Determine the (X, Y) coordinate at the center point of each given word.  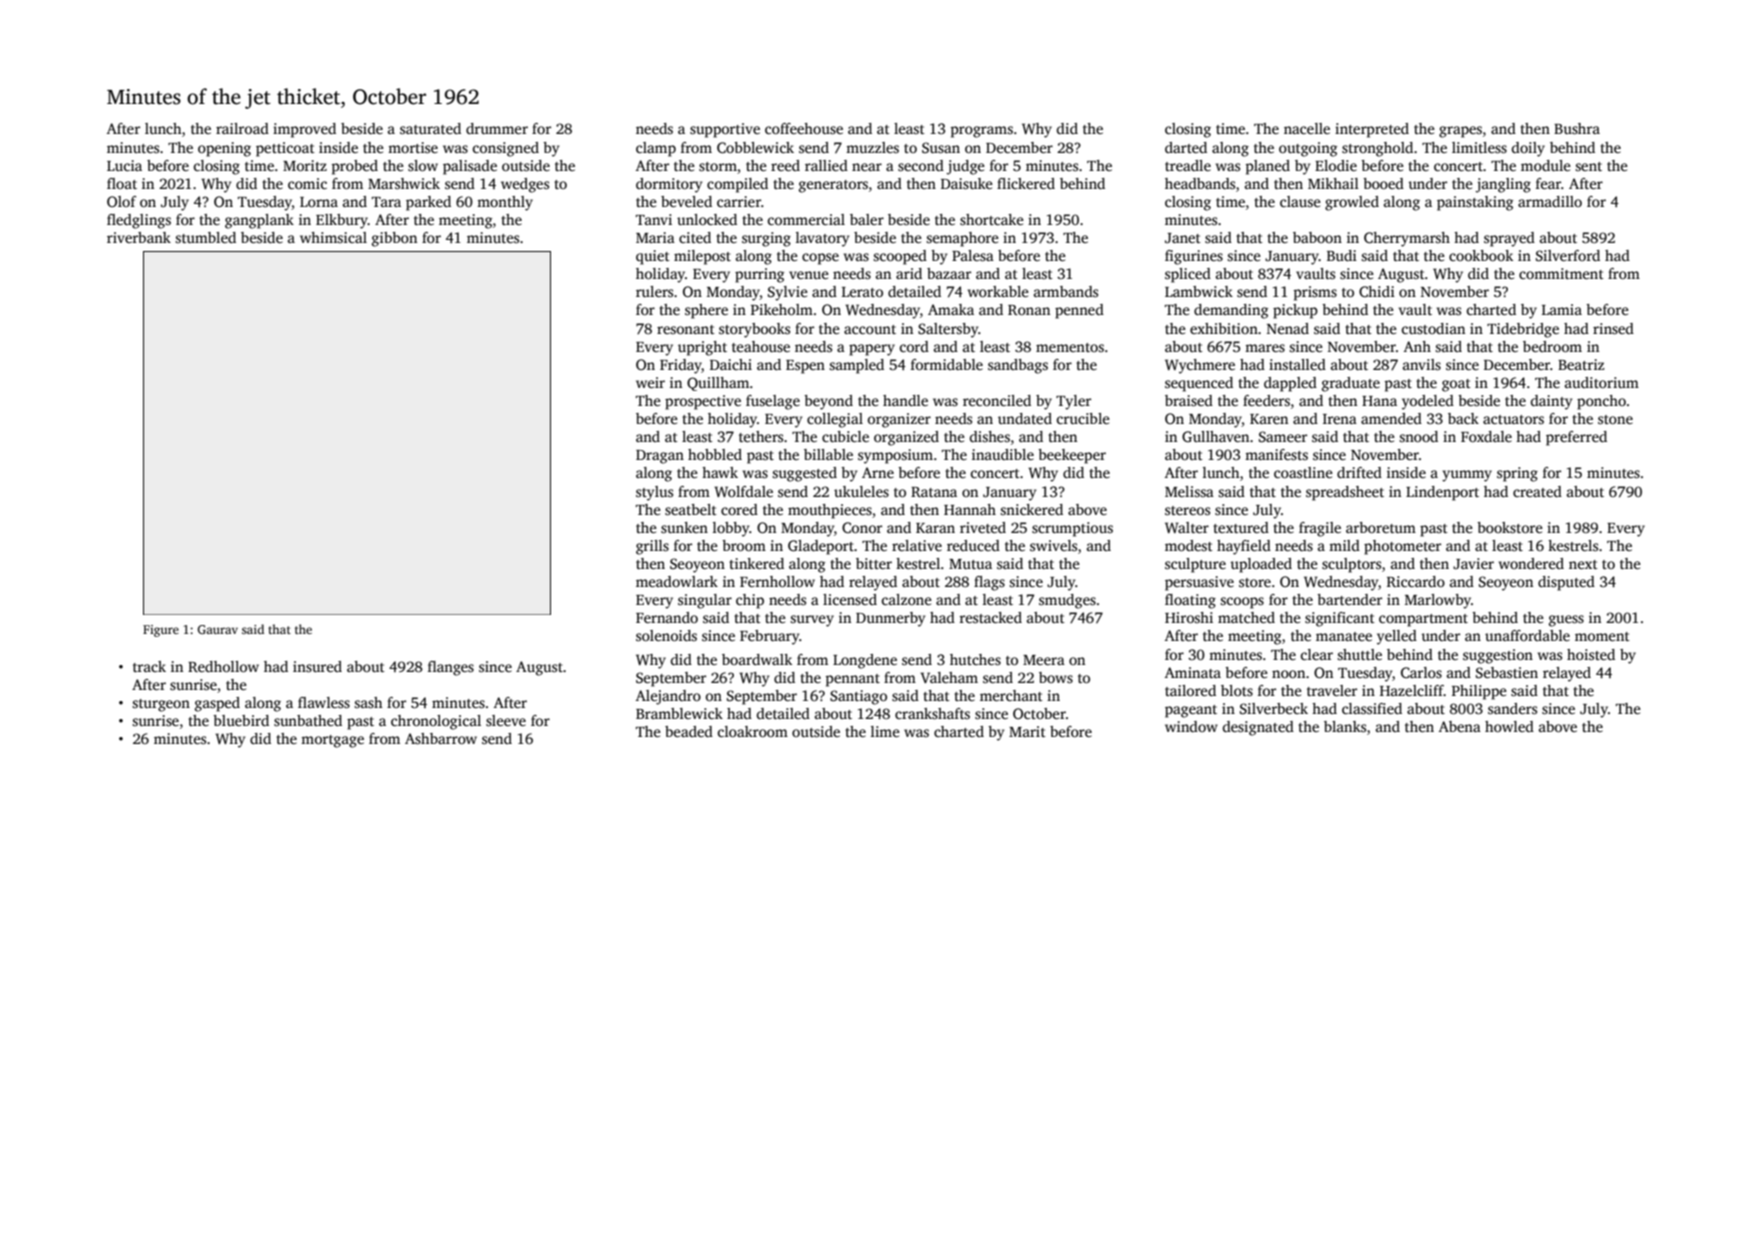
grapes (1460, 132)
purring (759, 275)
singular (705, 601)
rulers (654, 291)
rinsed (1613, 328)
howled (1509, 726)
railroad (242, 128)
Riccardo (1416, 581)
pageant (1191, 711)
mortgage (332, 741)
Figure (161, 631)
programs (981, 132)
